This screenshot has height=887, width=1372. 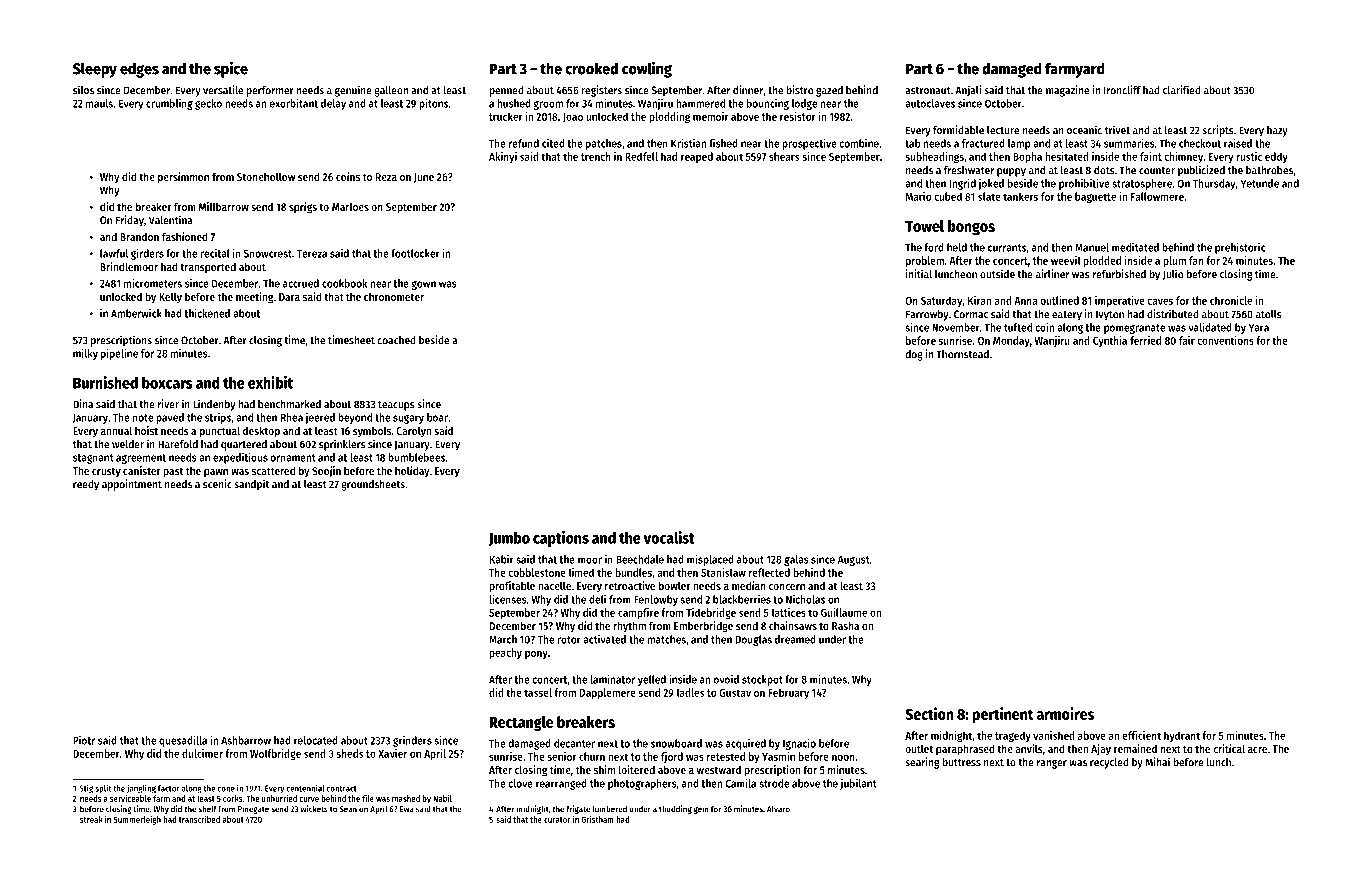 What do you see at coordinates (962, 354) in the screenshot?
I see `Thornstead` at bounding box center [962, 354].
